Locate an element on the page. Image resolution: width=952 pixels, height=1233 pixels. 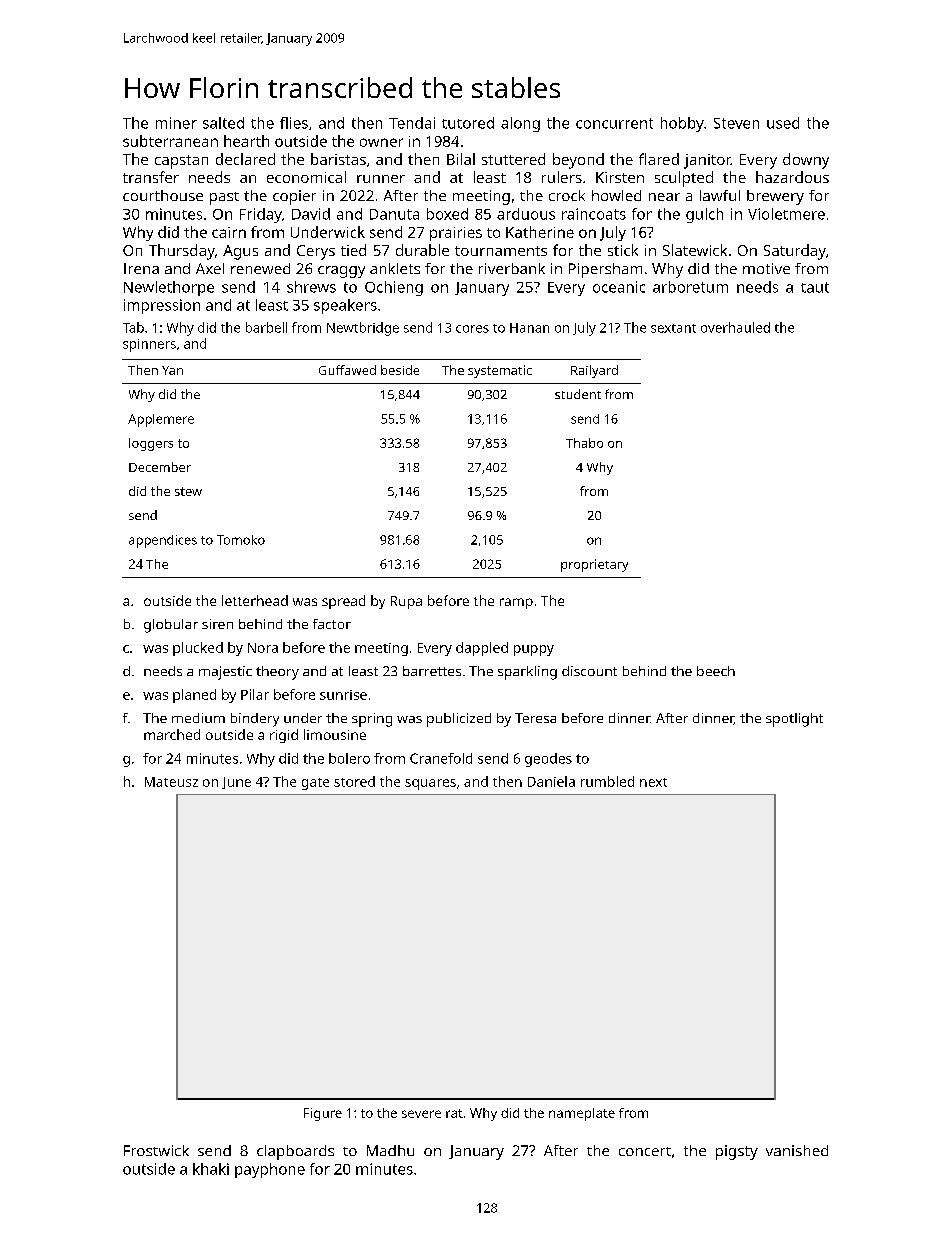
flies is located at coordinates (294, 123).
